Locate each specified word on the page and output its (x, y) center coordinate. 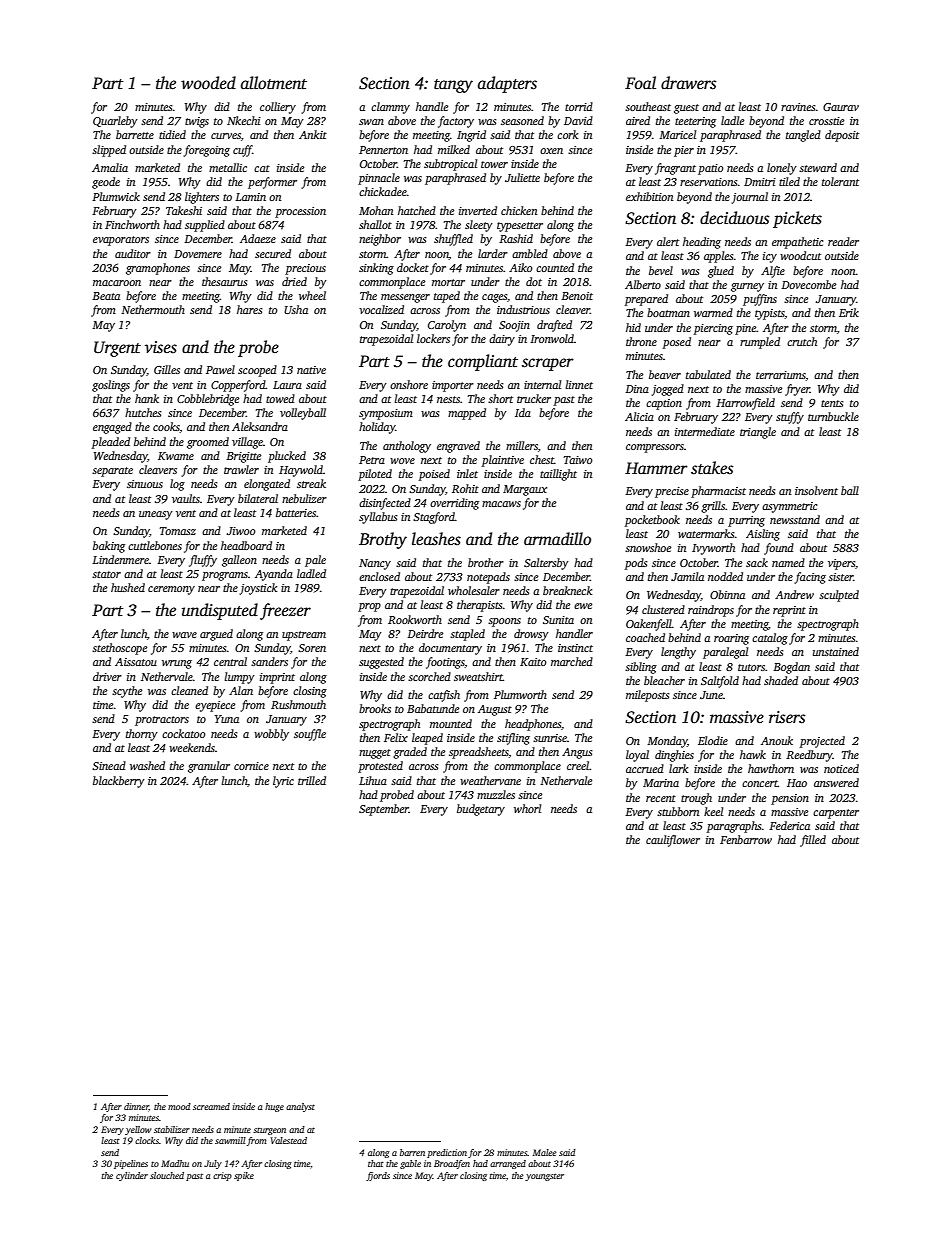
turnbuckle (833, 416)
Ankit (313, 134)
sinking (376, 269)
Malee (545, 1152)
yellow (138, 1130)
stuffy (790, 418)
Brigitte (243, 457)
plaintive (503, 461)
